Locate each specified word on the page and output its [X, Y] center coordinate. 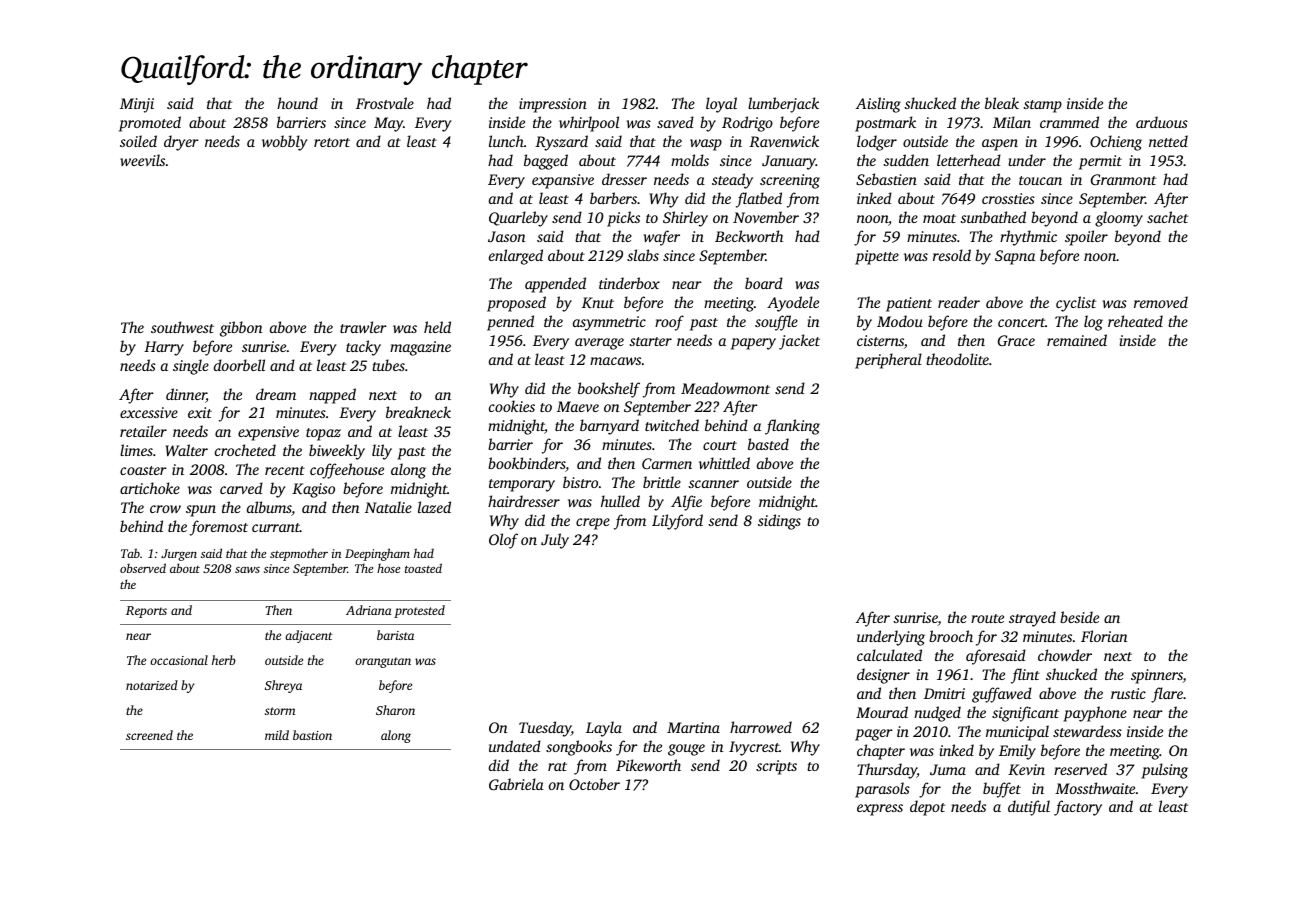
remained [1077, 340]
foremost [219, 528]
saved [675, 122]
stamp [1043, 106]
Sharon [395, 710]
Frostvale [385, 103]
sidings [779, 522]
